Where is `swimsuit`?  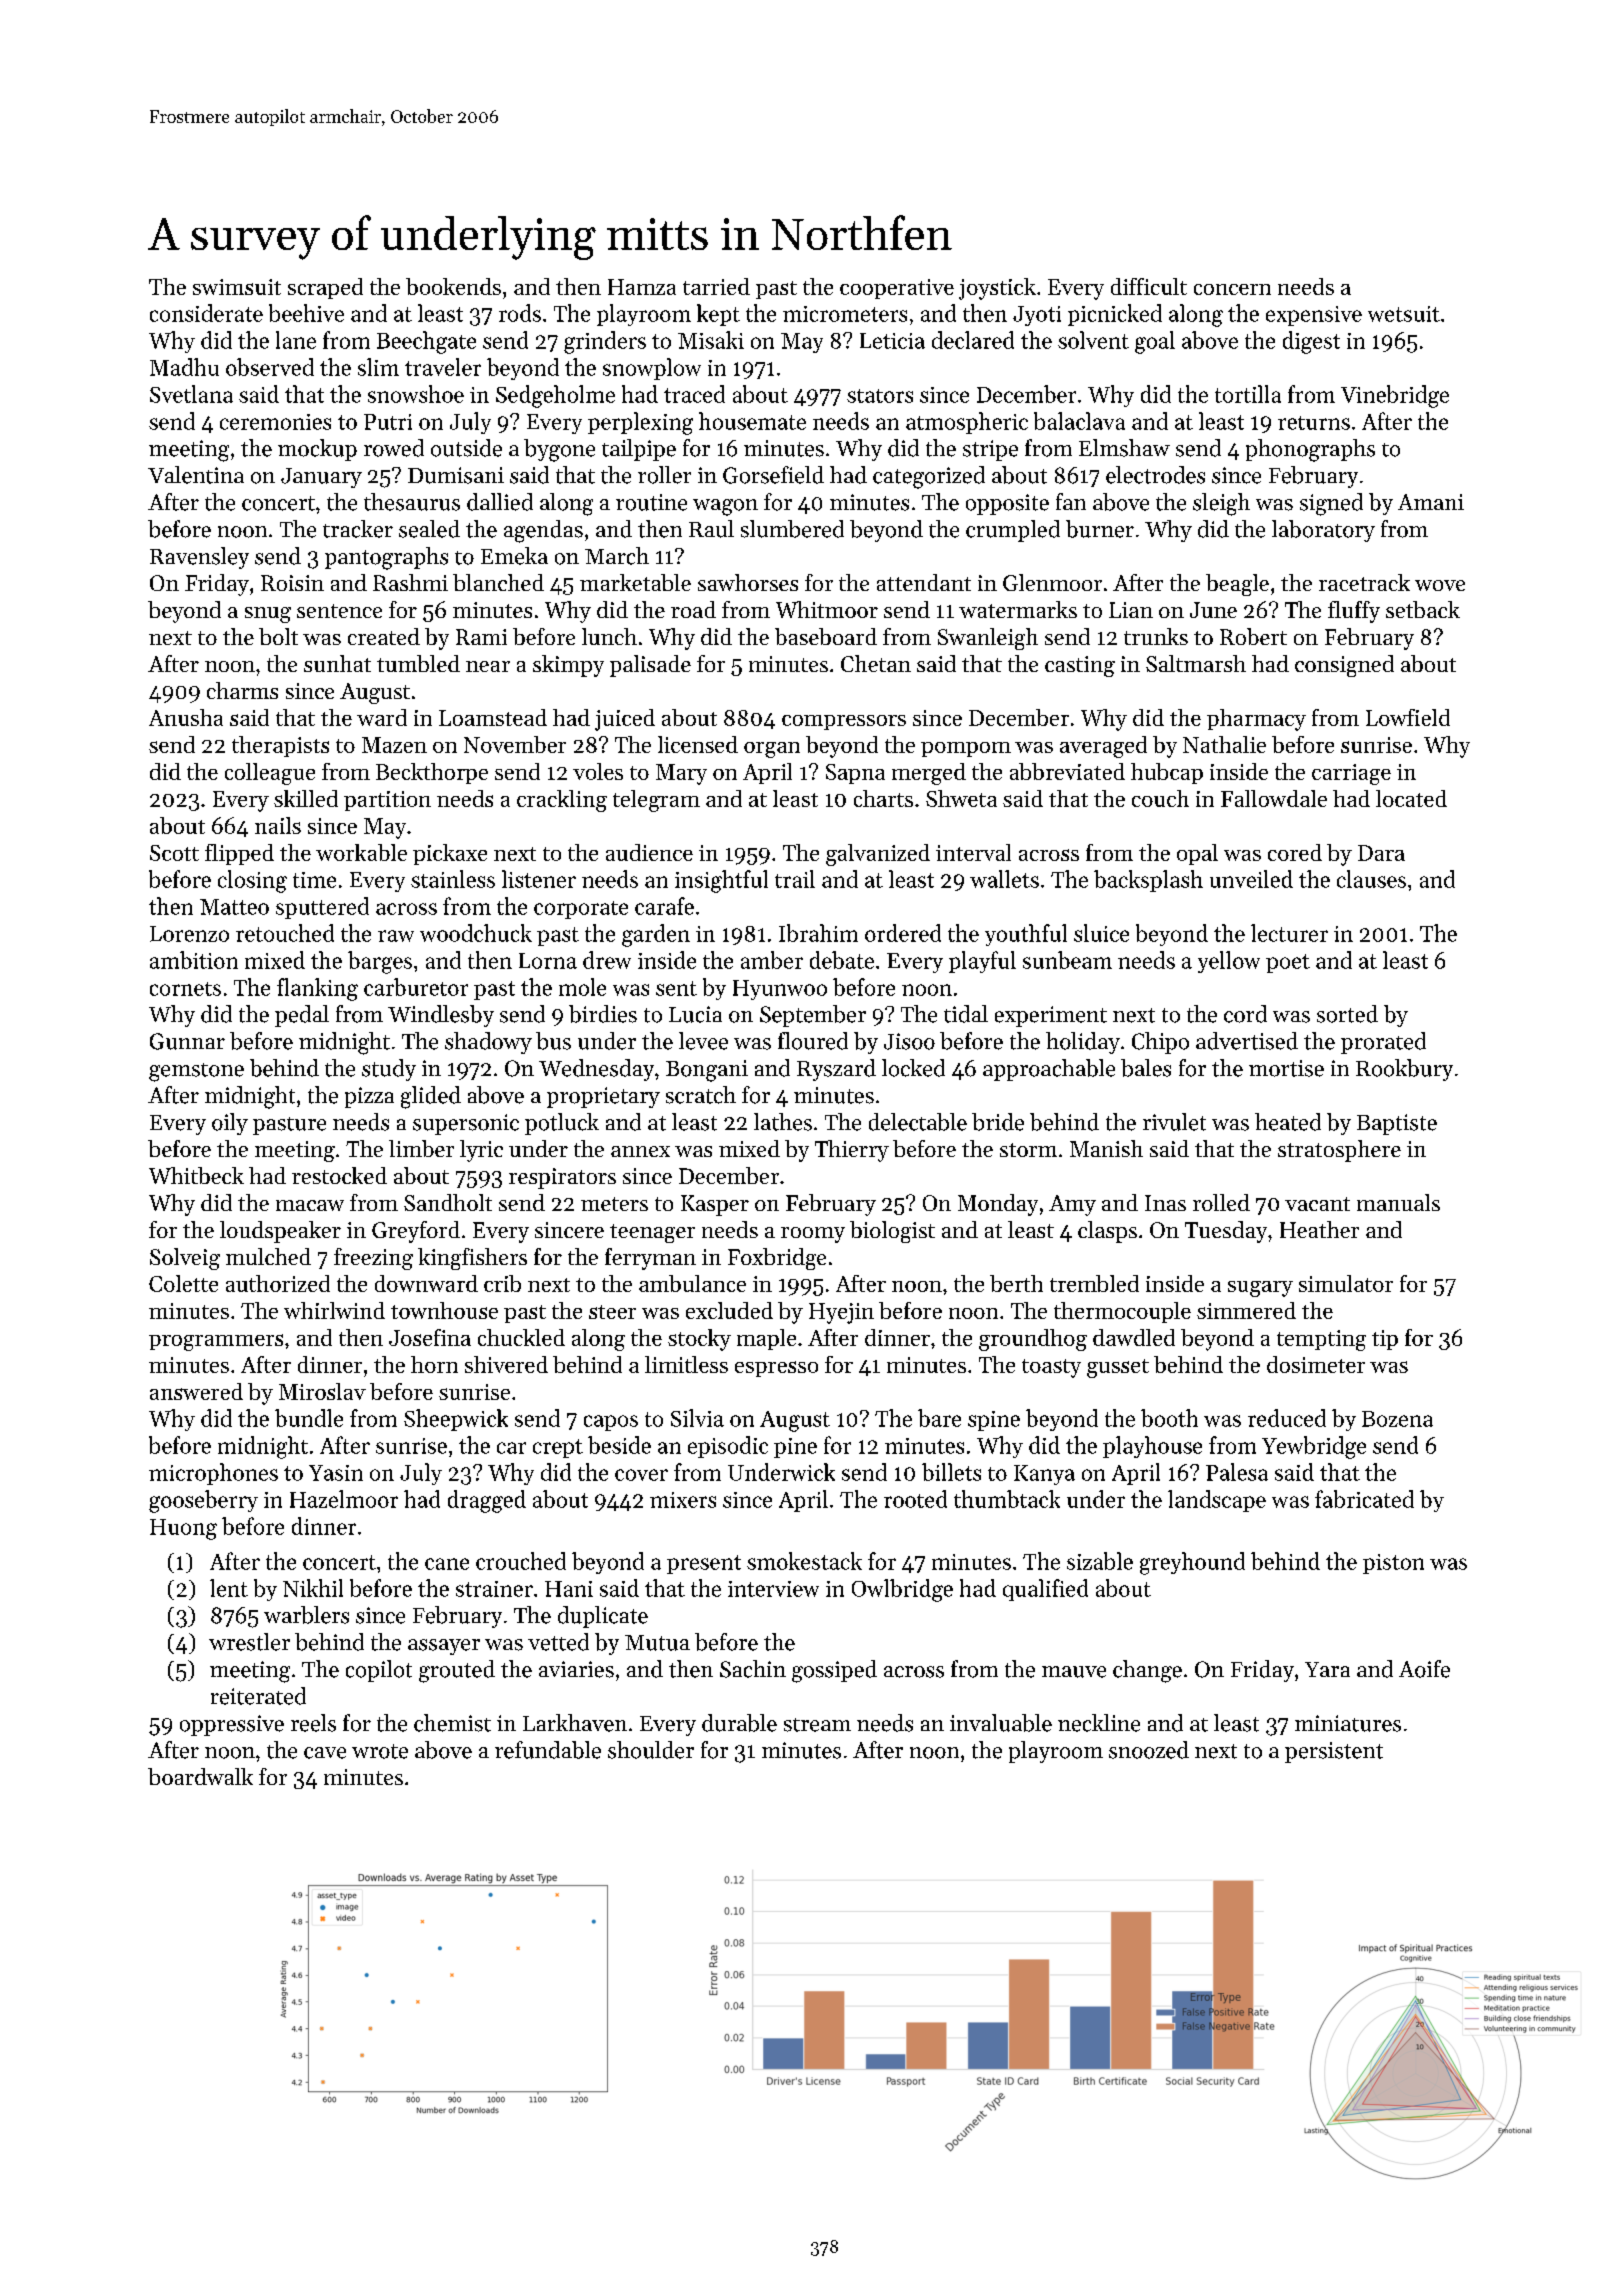 swimsuit is located at coordinates (237, 287).
